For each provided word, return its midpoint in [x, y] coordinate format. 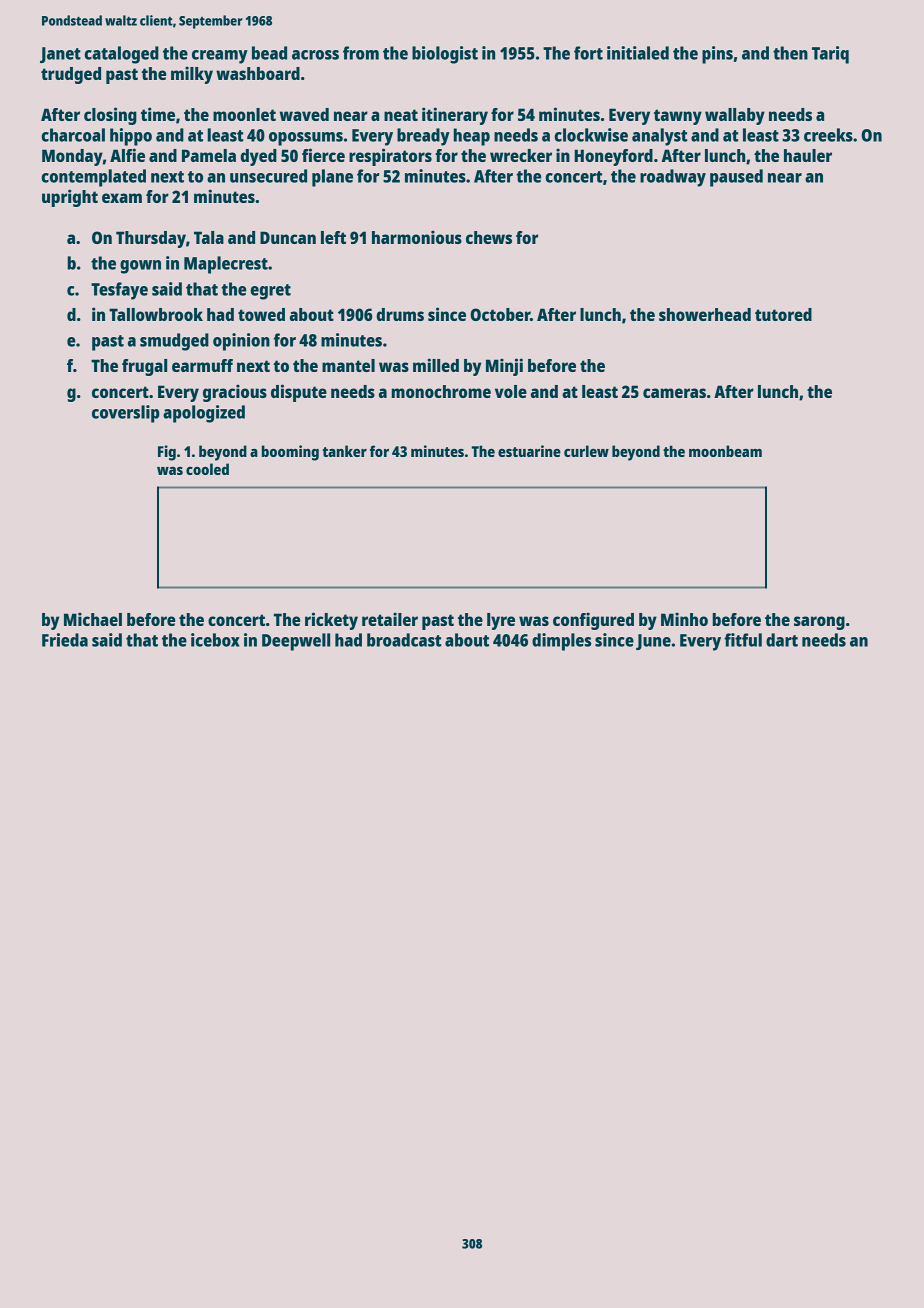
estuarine [529, 451]
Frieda [65, 640]
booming [290, 453]
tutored [783, 314]
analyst [659, 137]
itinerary [455, 116]
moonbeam [725, 451]
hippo [131, 137]
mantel [348, 365]
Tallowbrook [156, 314]
